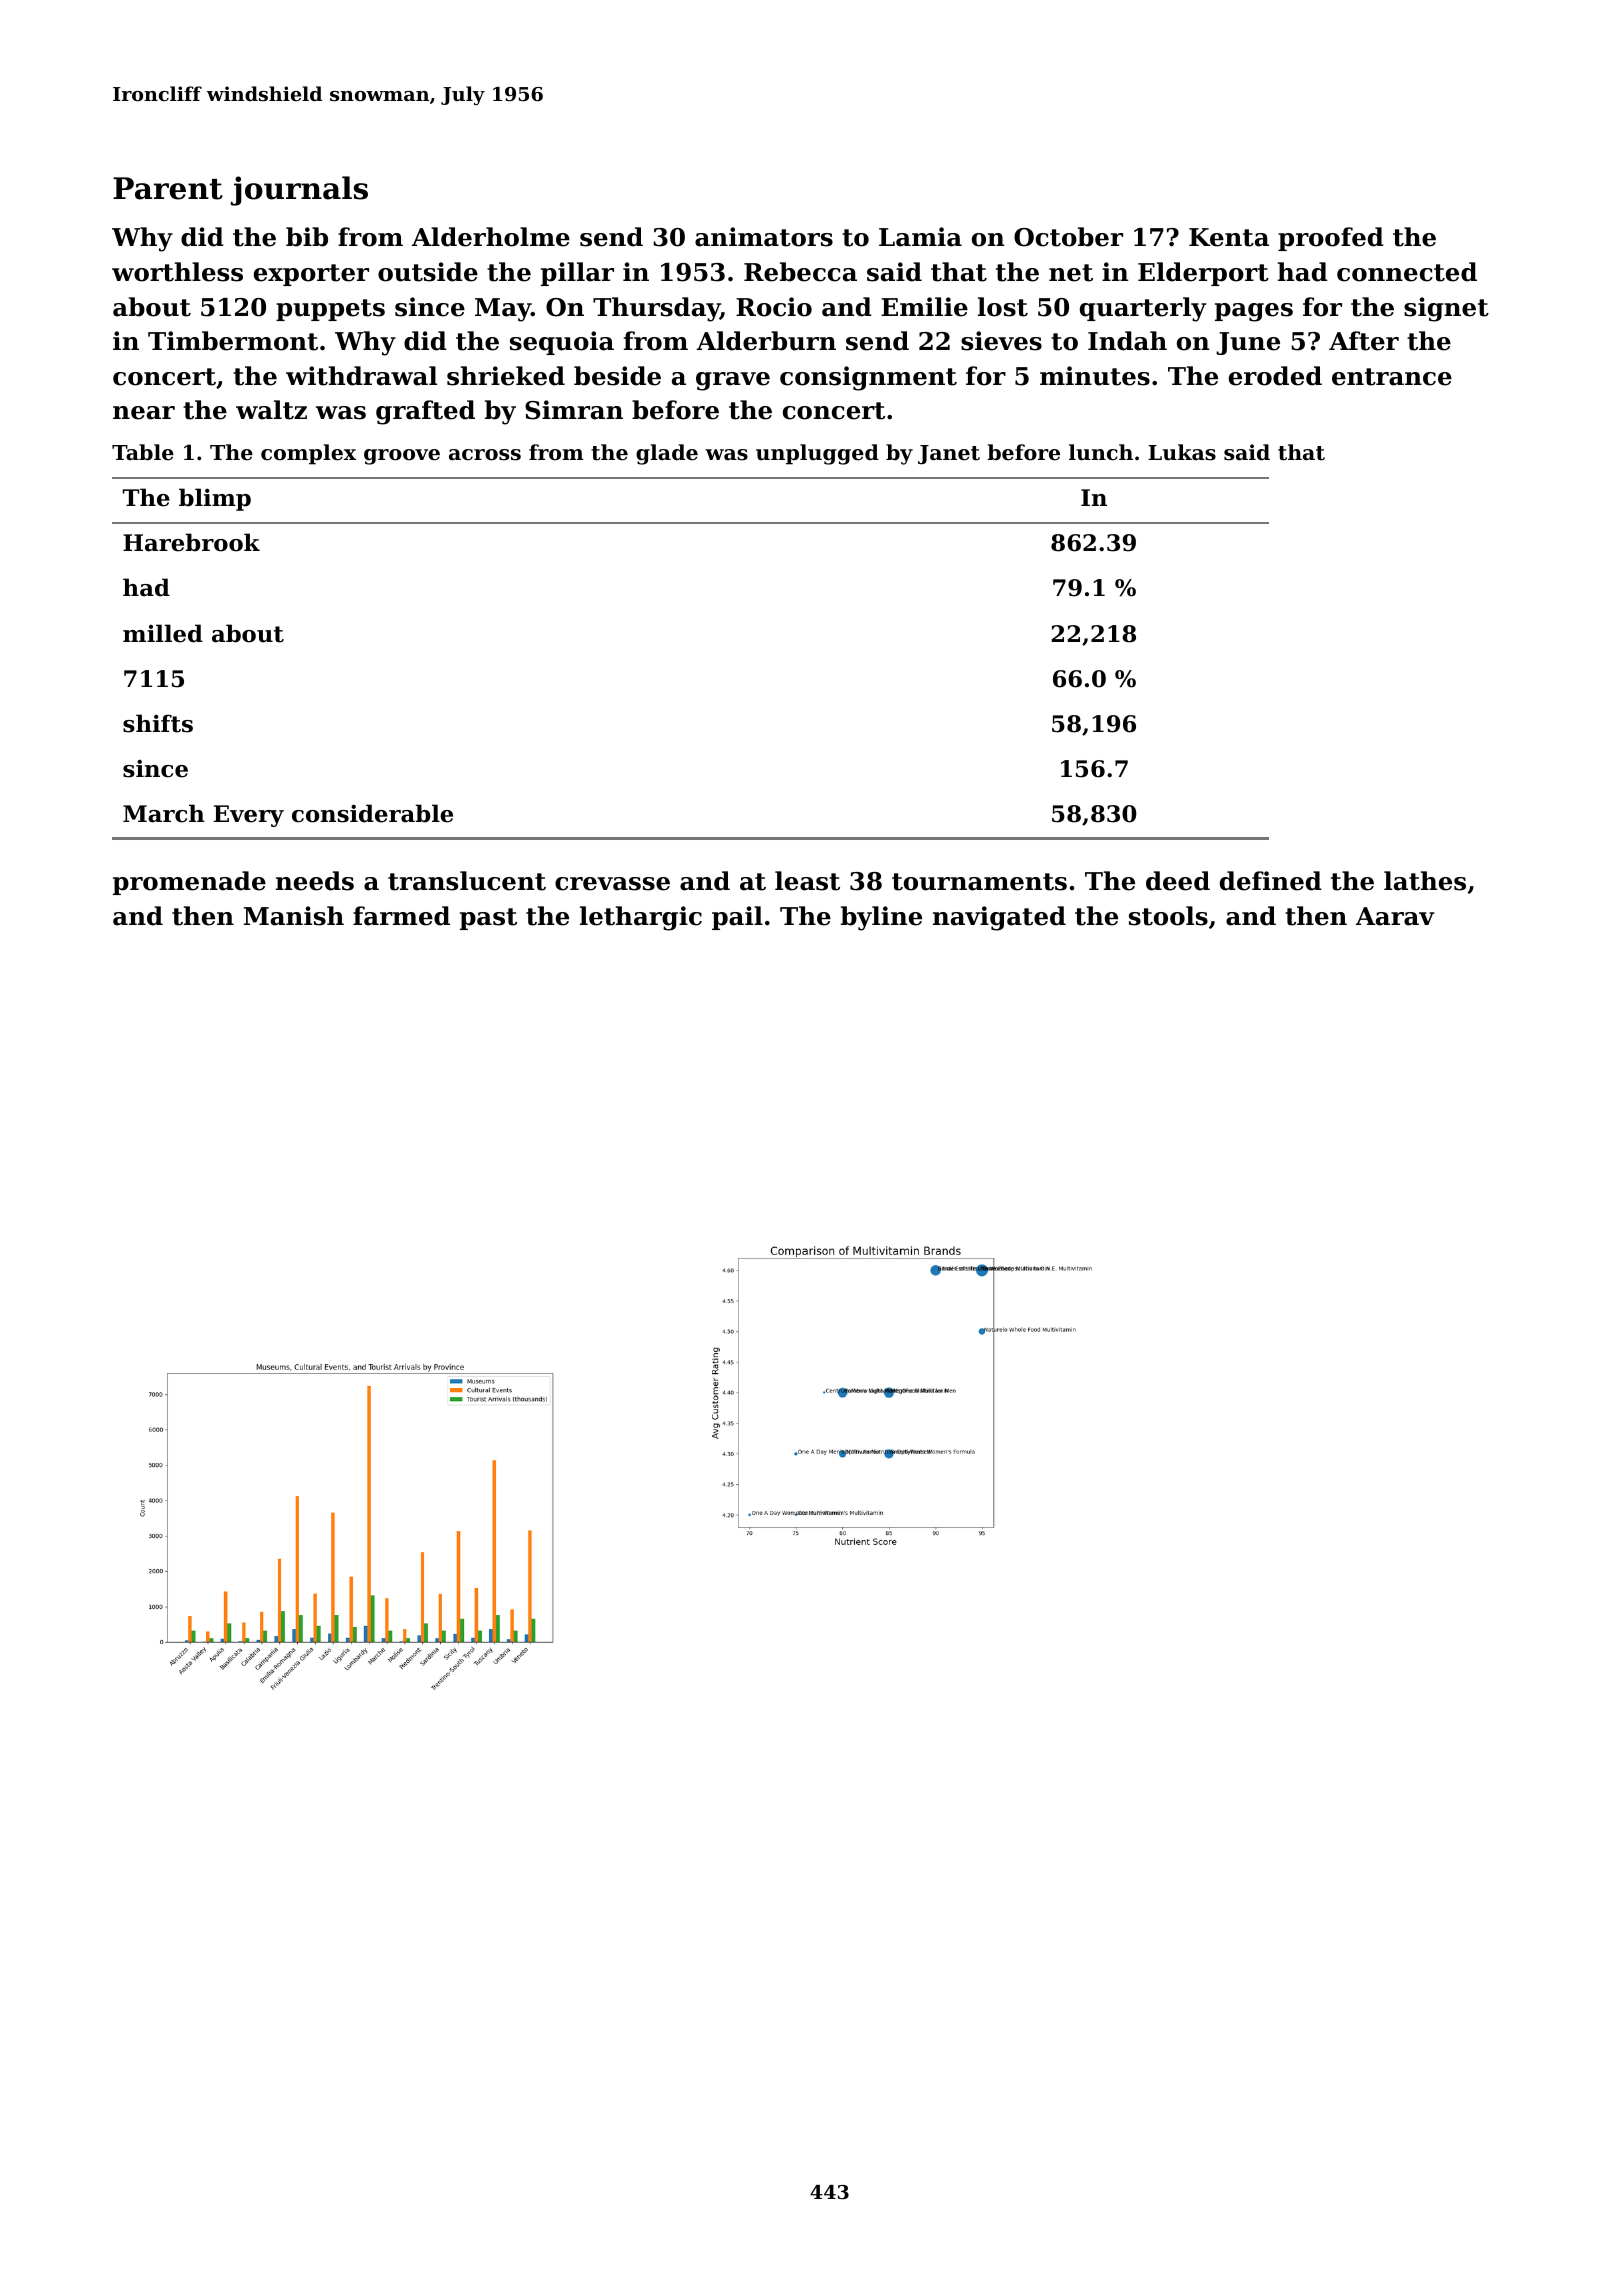 The image size is (1620, 2292). I want to click on Janet, so click(949, 455).
